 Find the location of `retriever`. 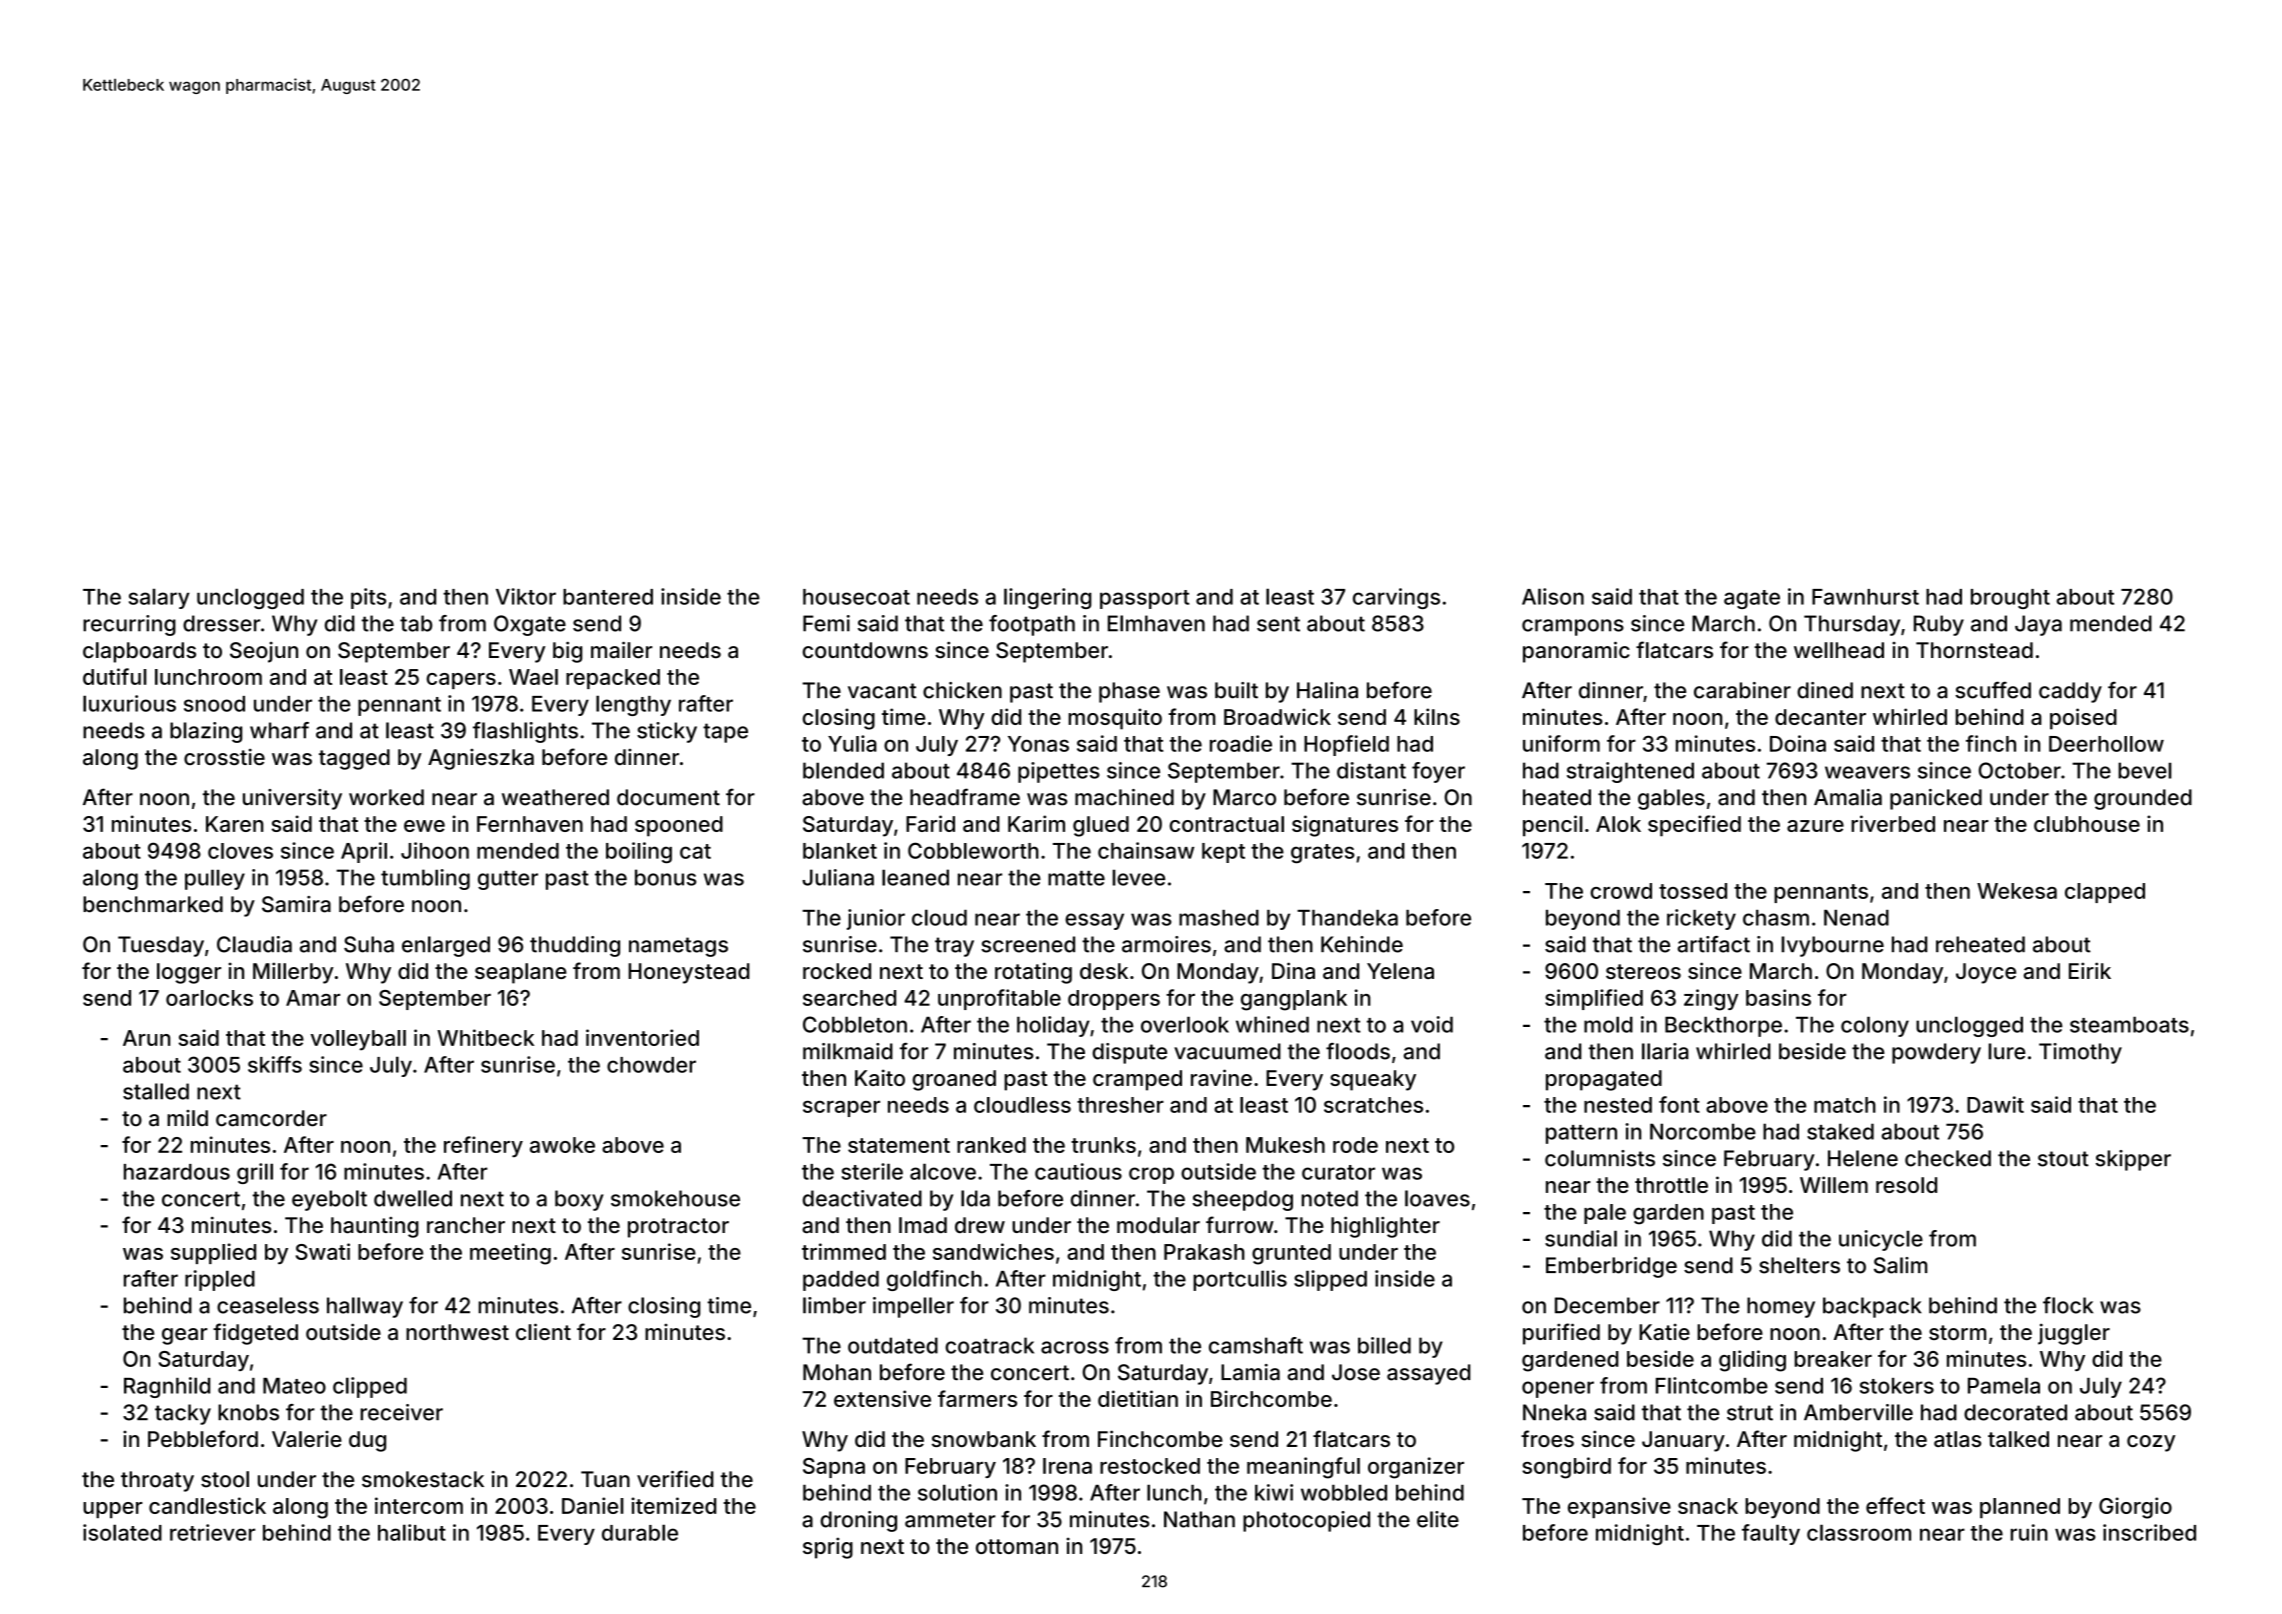

retriever is located at coordinates (212, 1532).
